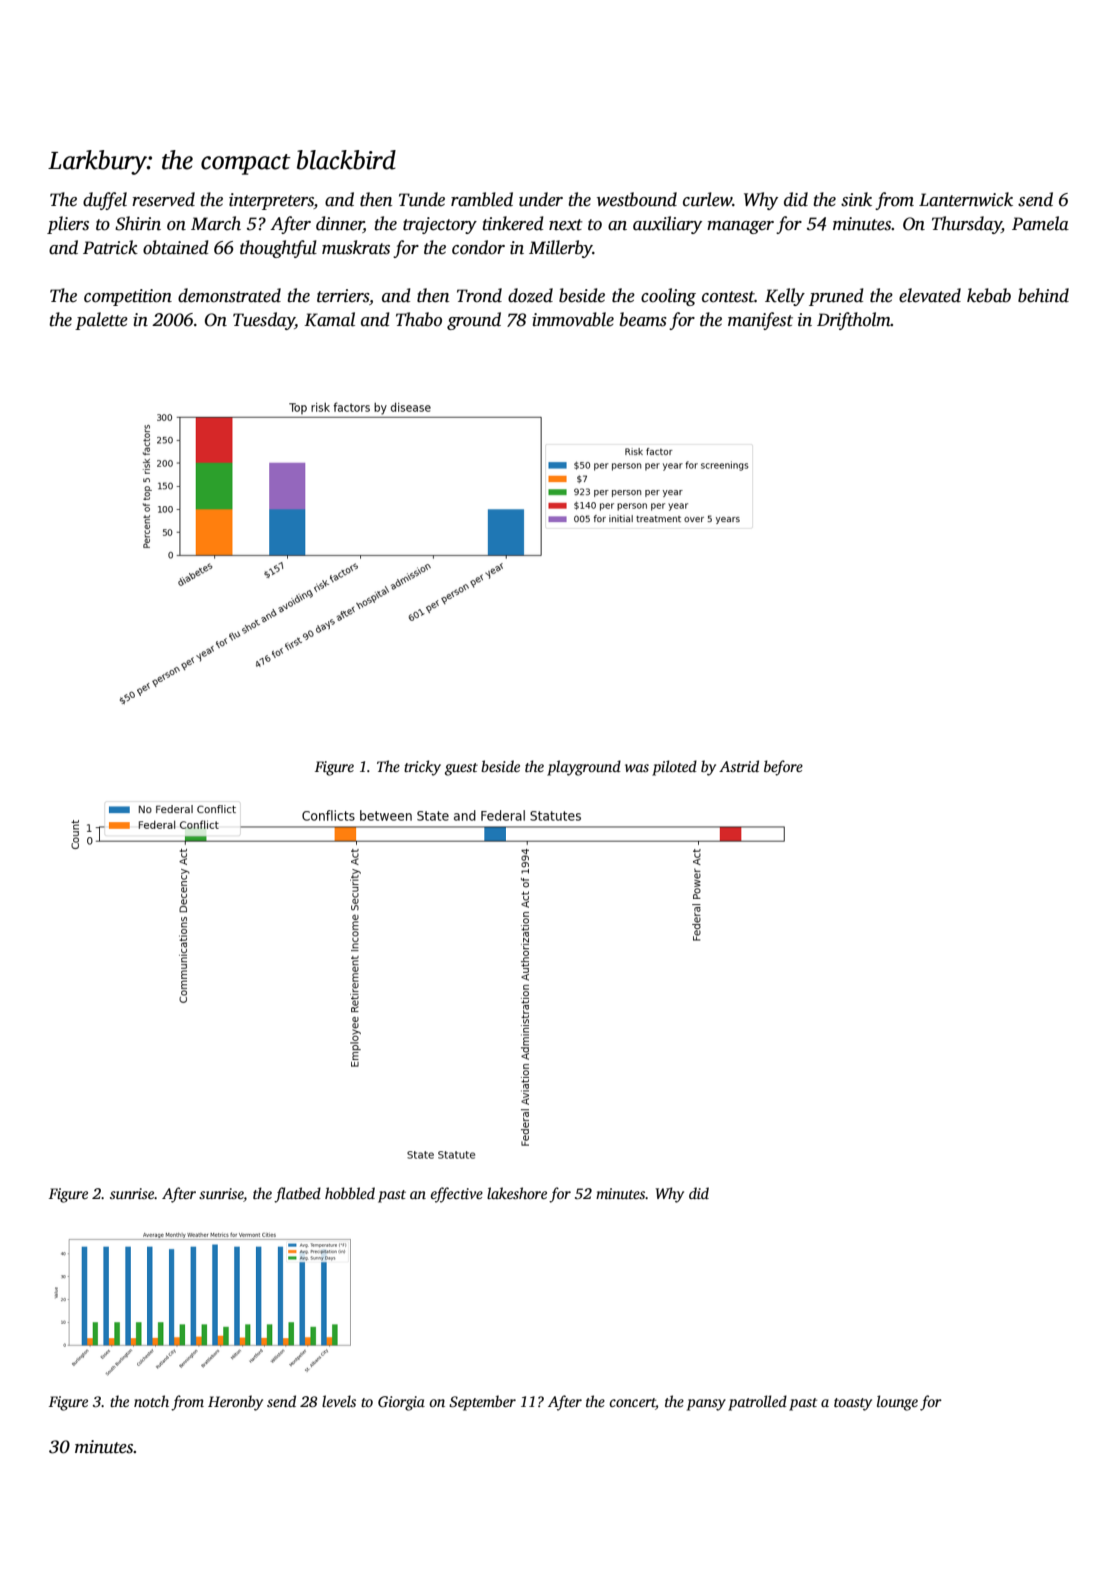 This image has width=1118, height=1581. Describe the element at coordinates (163, 199) in the image. I see `reserved` at that location.
